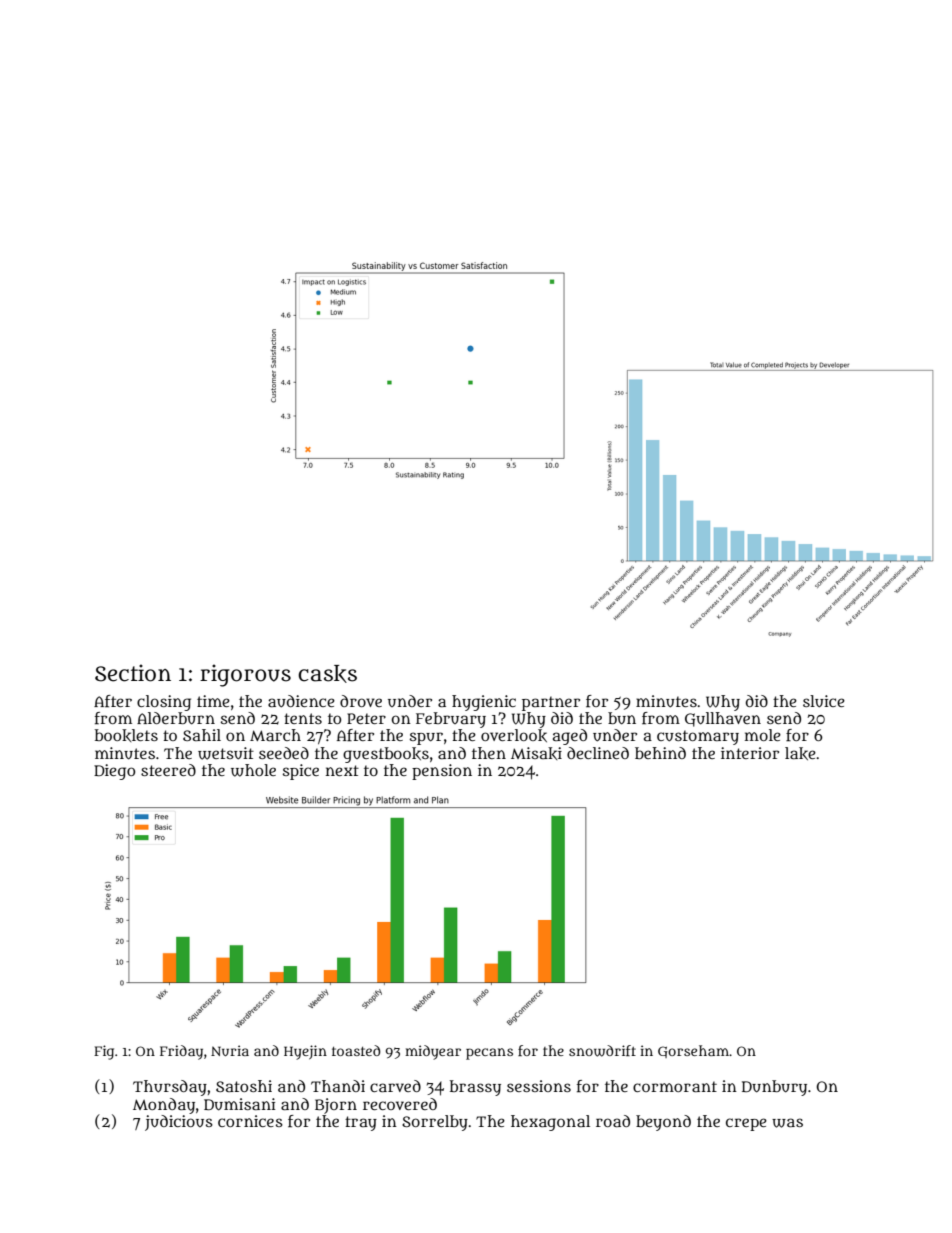 The image size is (952, 1233). What do you see at coordinates (723, 719) in the page?
I see `Gullhaven` at bounding box center [723, 719].
